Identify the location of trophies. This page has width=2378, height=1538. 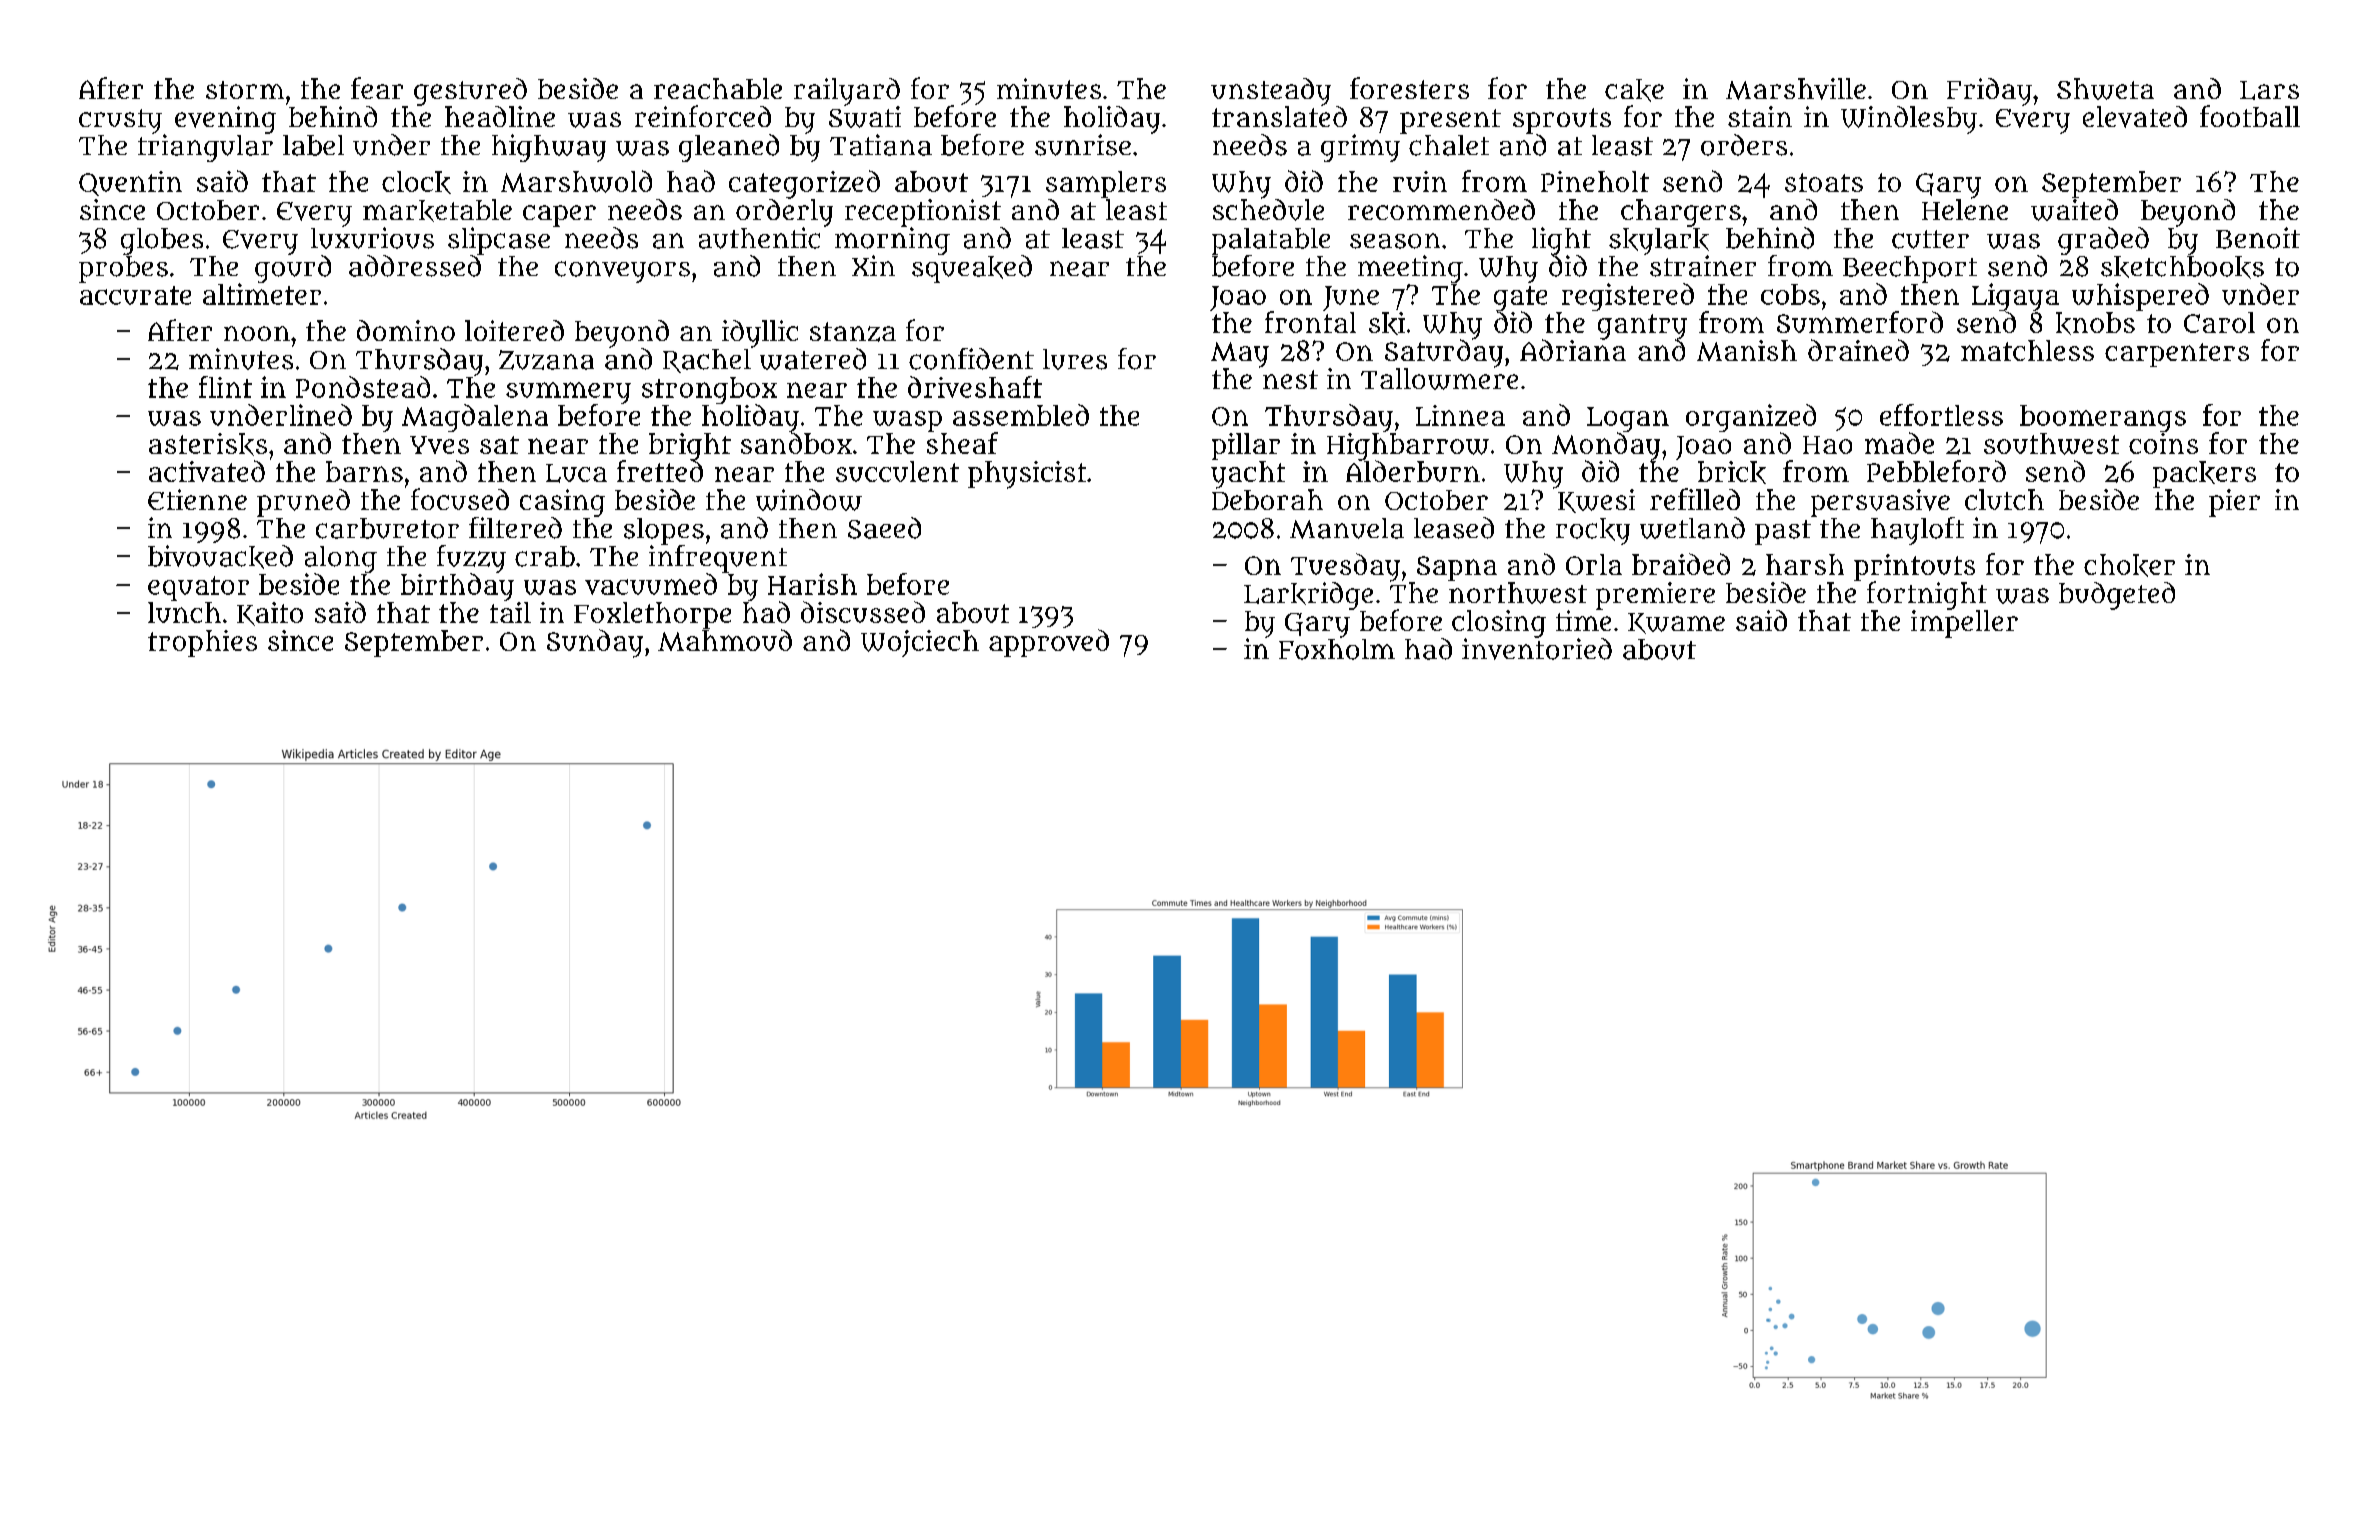
(202, 643).
